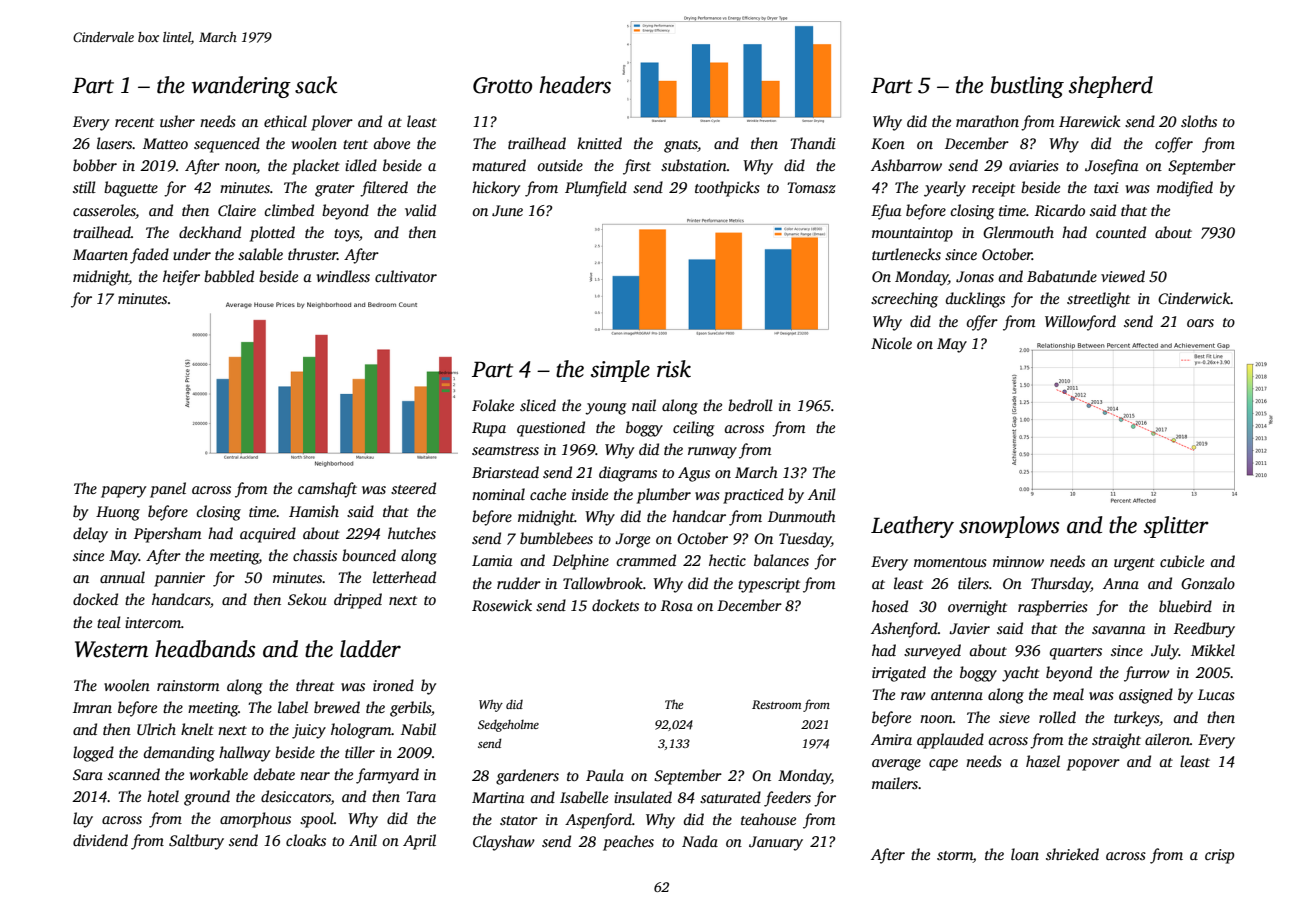  What do you see at coordinates (227, 145) in the screenshot?
I see `sequenced` at bounding box center [227, 145].
